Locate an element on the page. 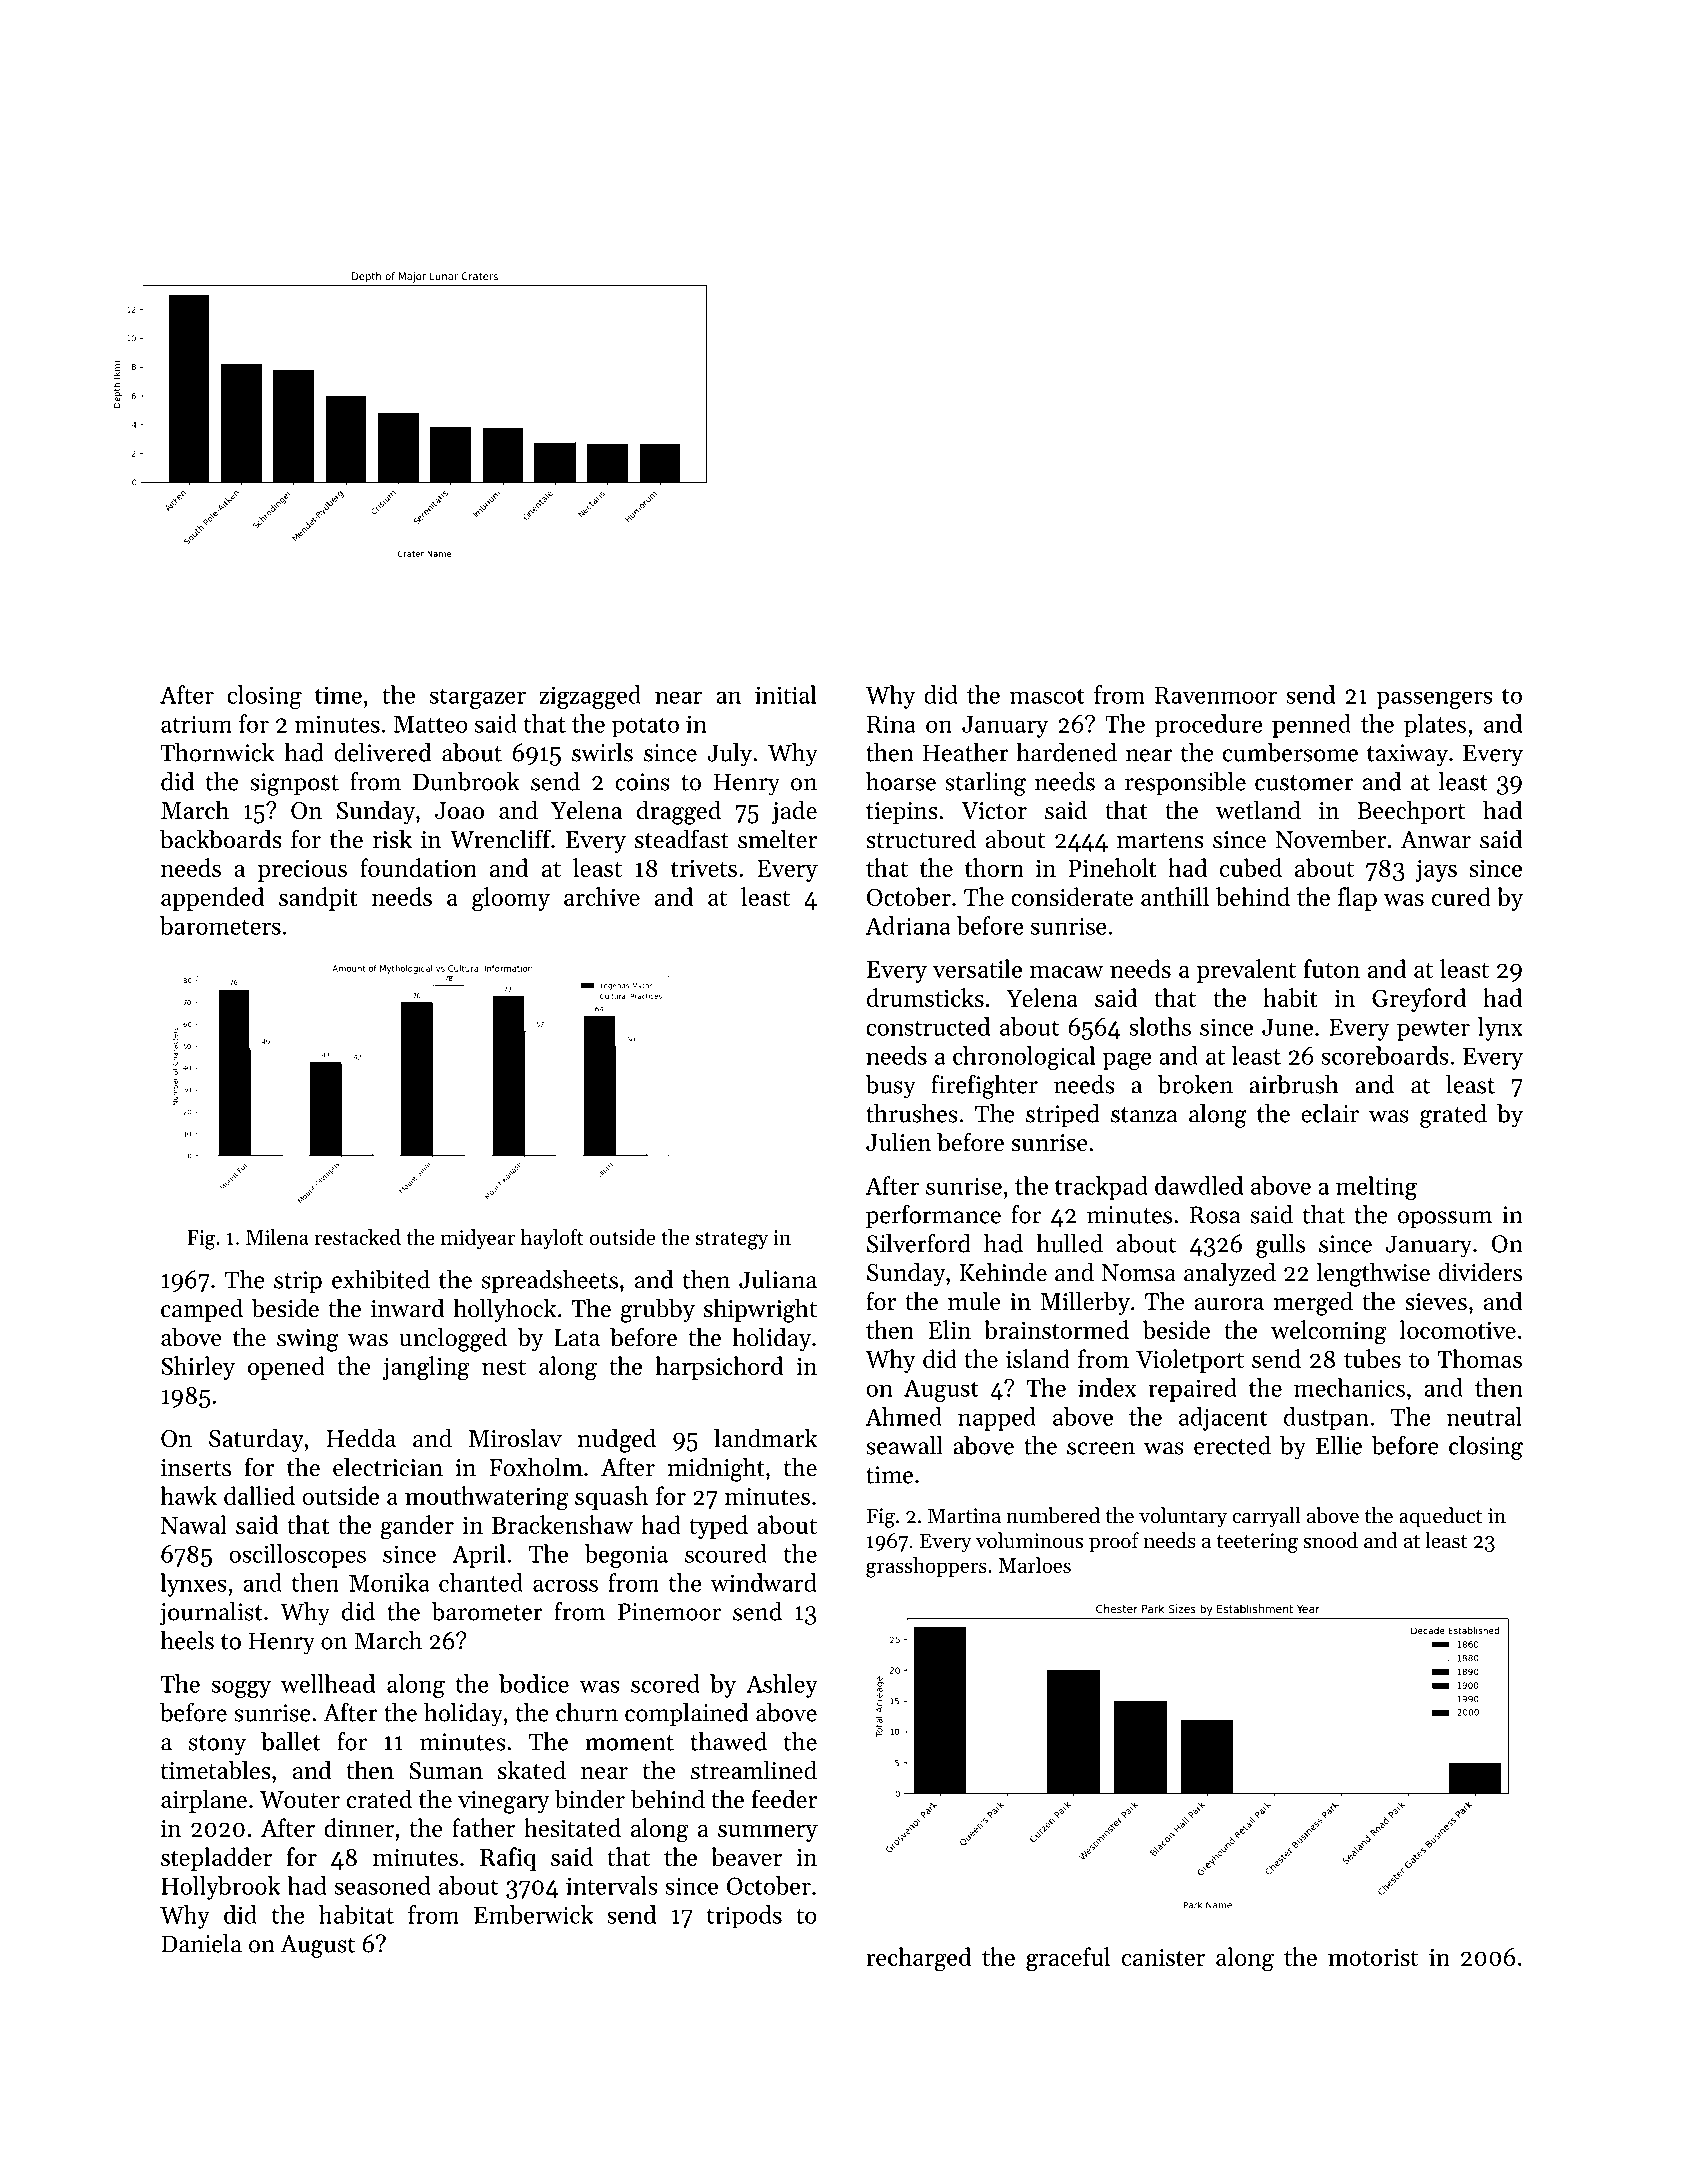  Julien is located at coordinates (899, 1142).
